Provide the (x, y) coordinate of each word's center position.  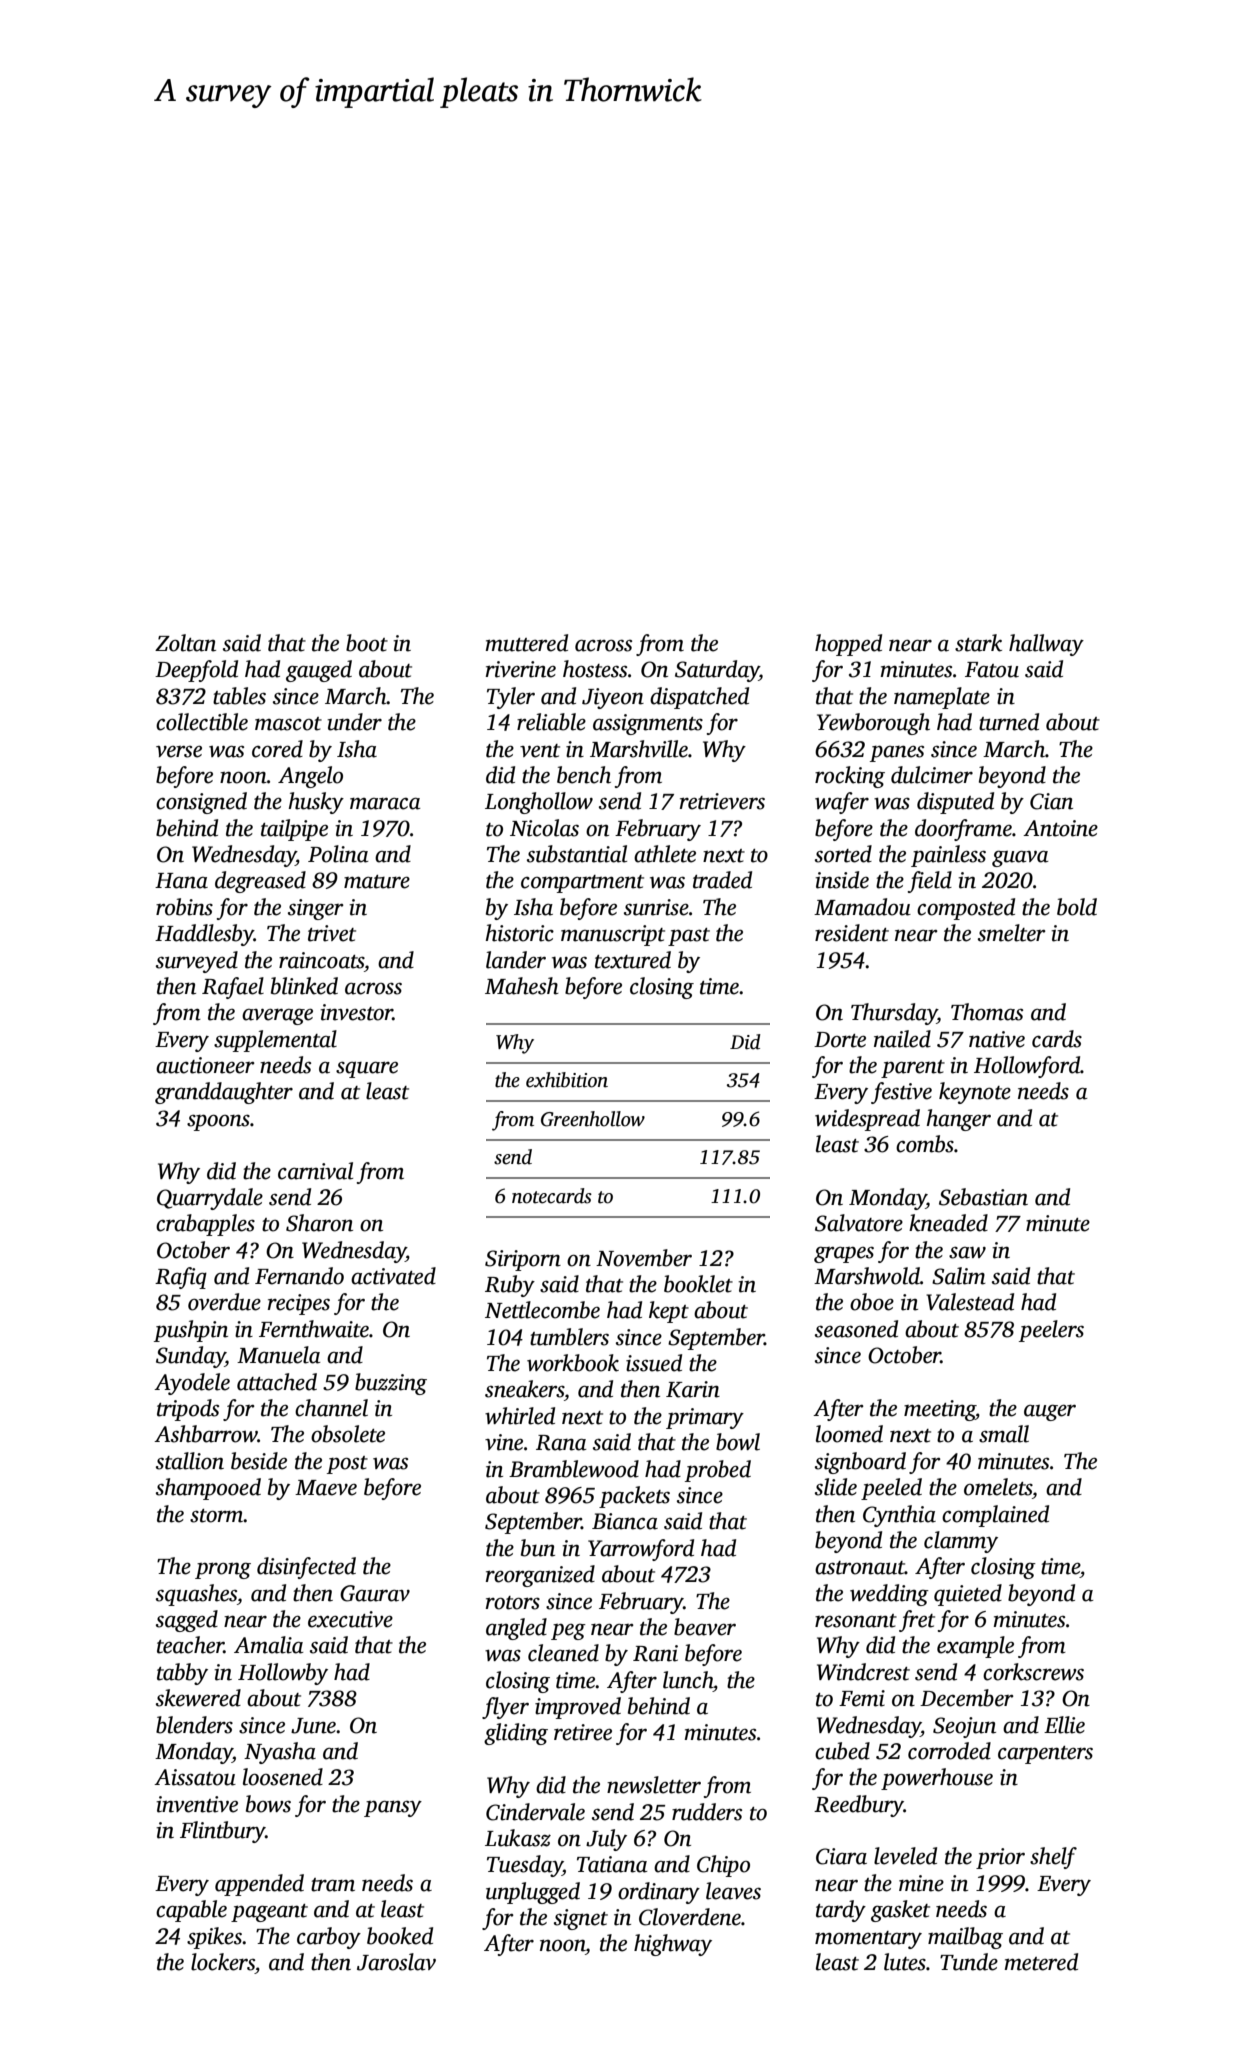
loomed (849, 1434)
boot (367, 643)
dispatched (699, 698)
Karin (693, 1389)
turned (1009, 722)
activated (393, 1276)
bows (268, 1804)
